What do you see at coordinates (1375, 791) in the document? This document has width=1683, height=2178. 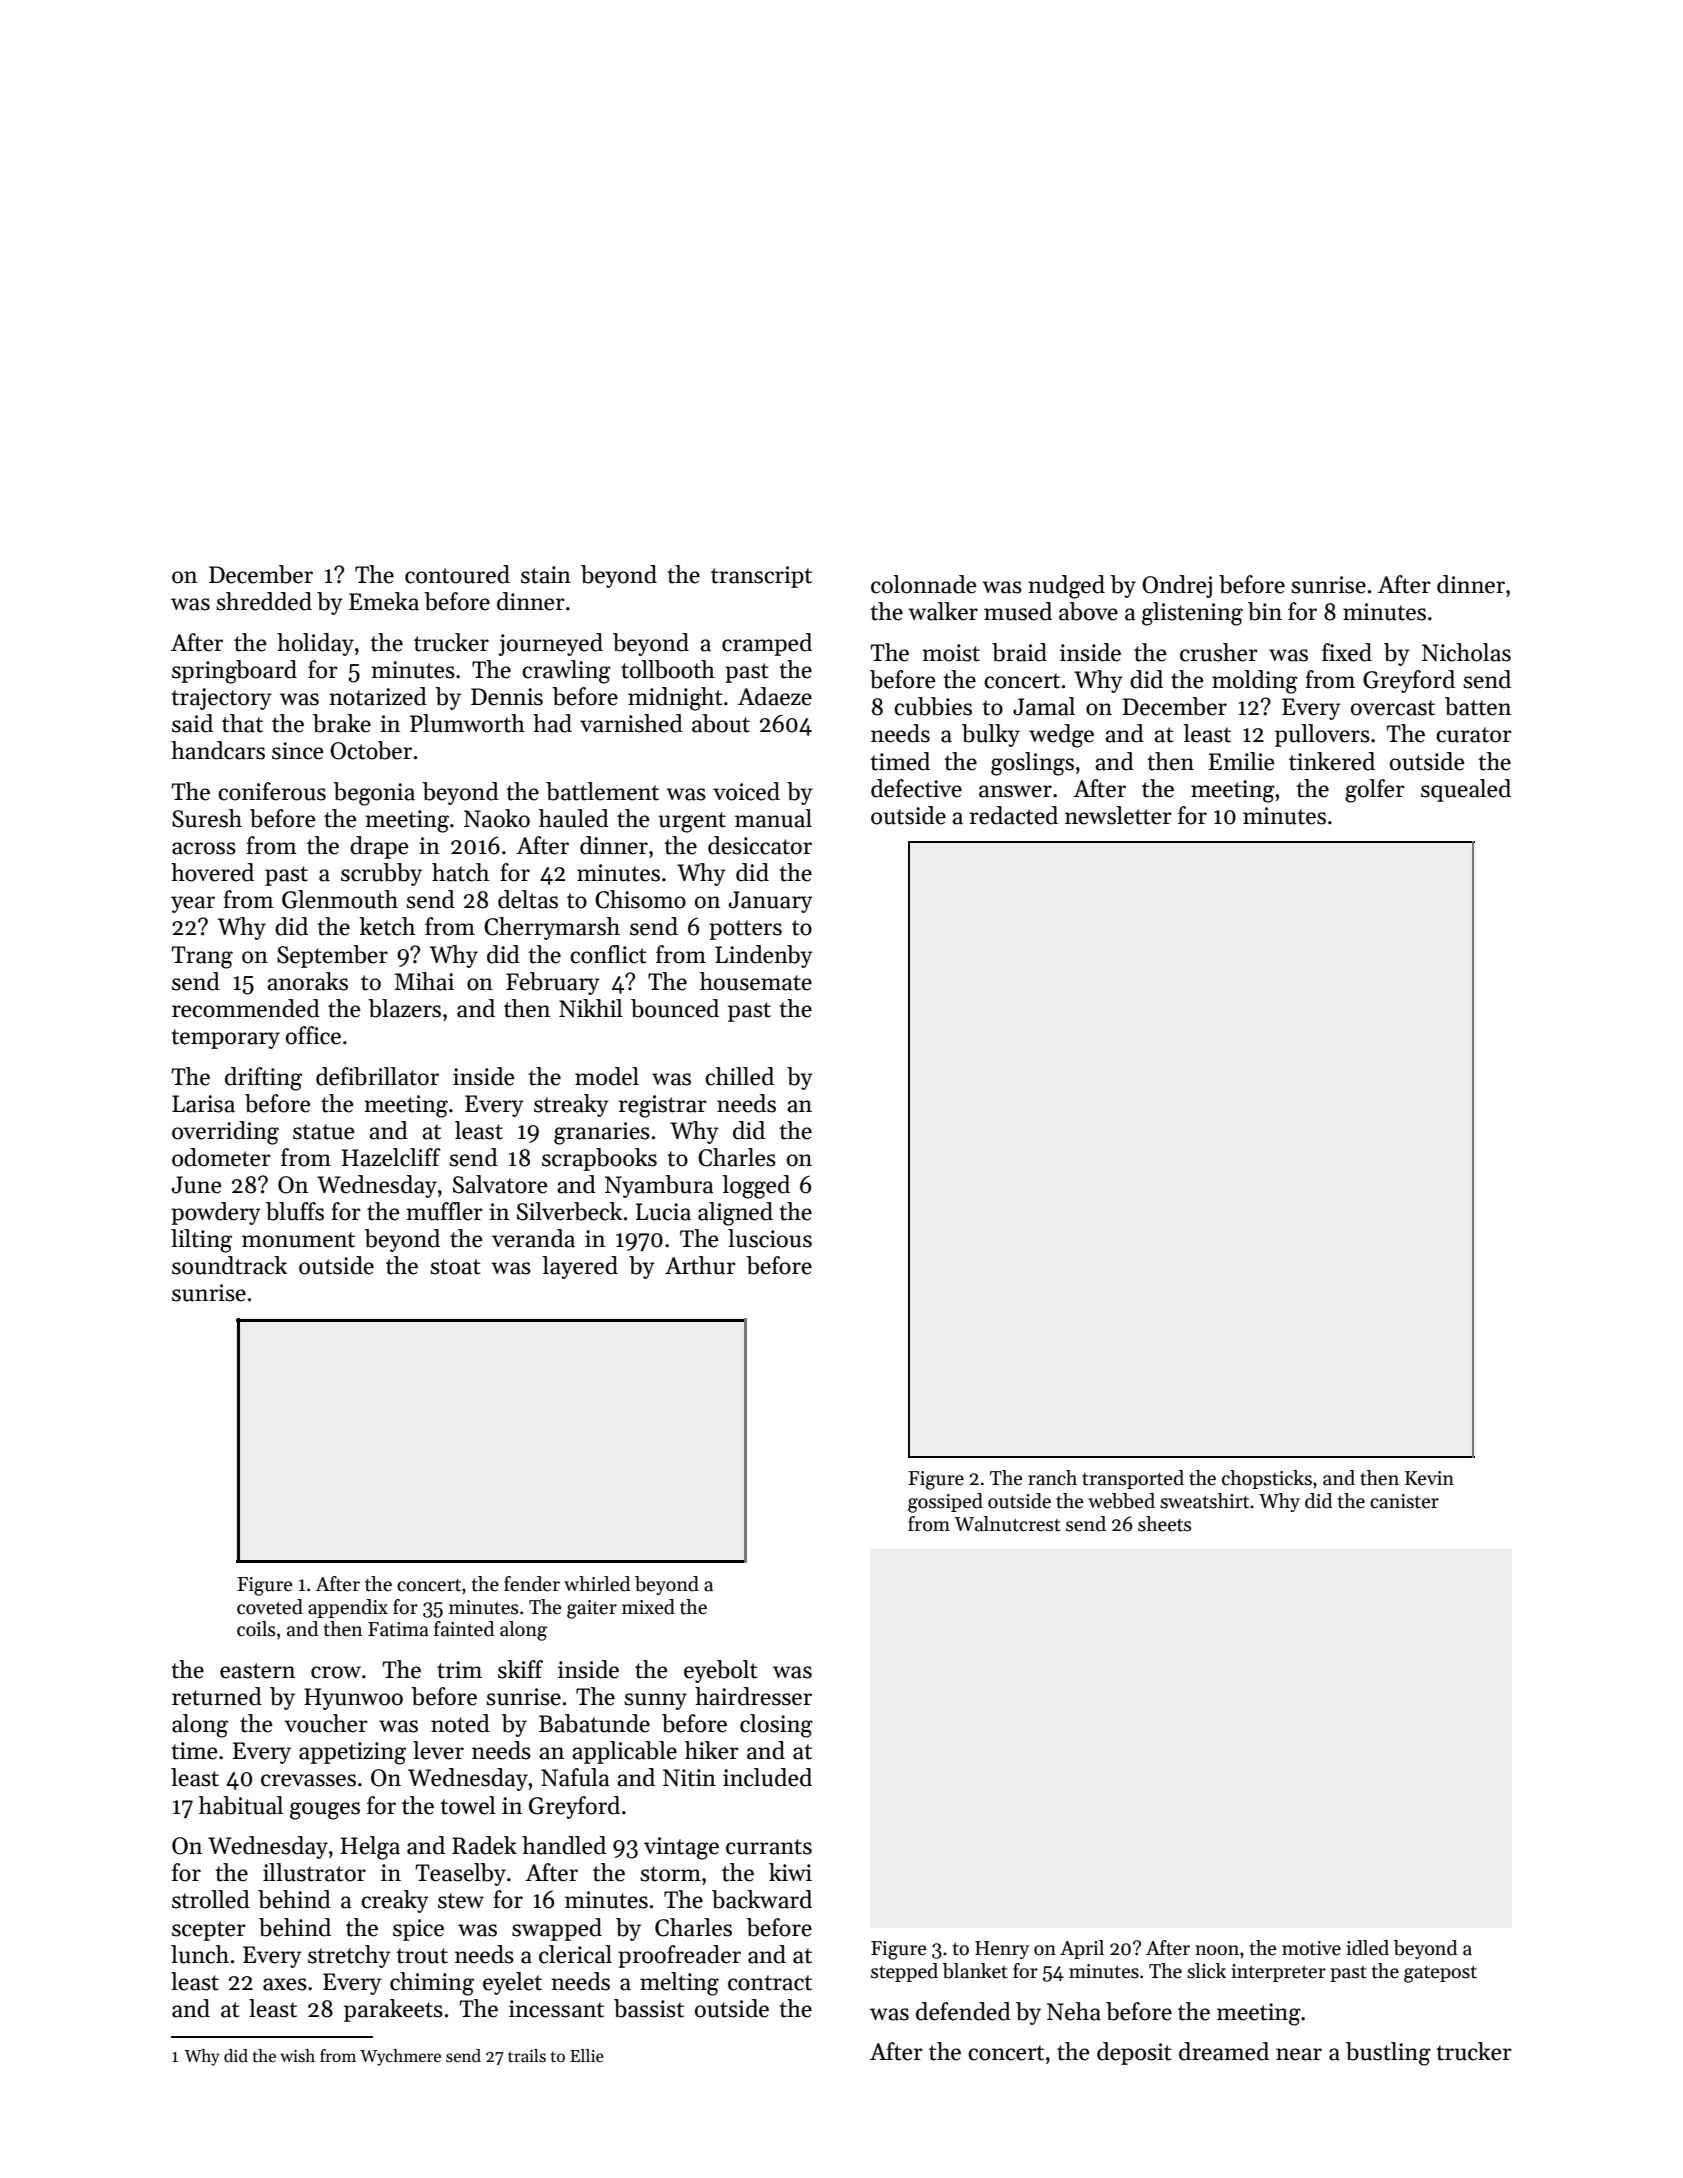 I see `golfer` at bounding box center [1375, 791].
